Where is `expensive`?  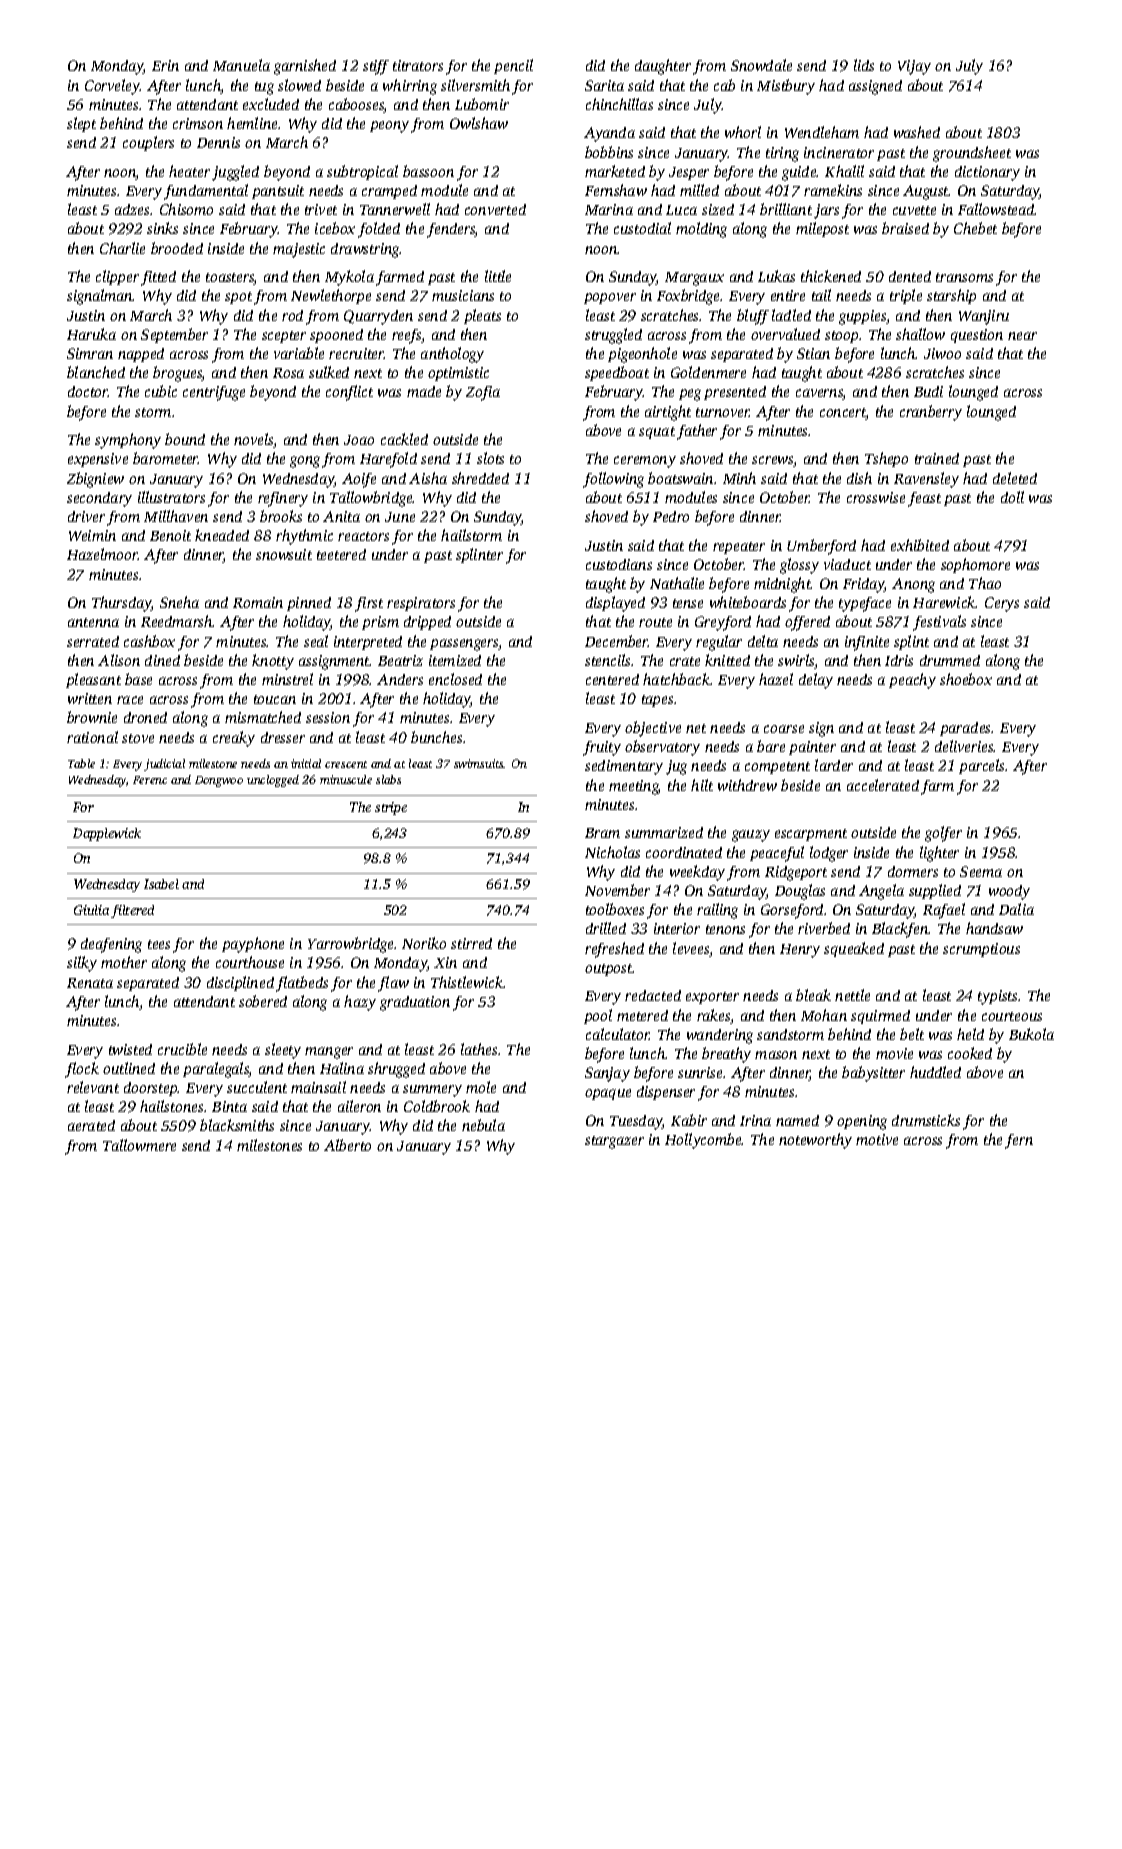
expensive is located at coordinates (98, 460).
